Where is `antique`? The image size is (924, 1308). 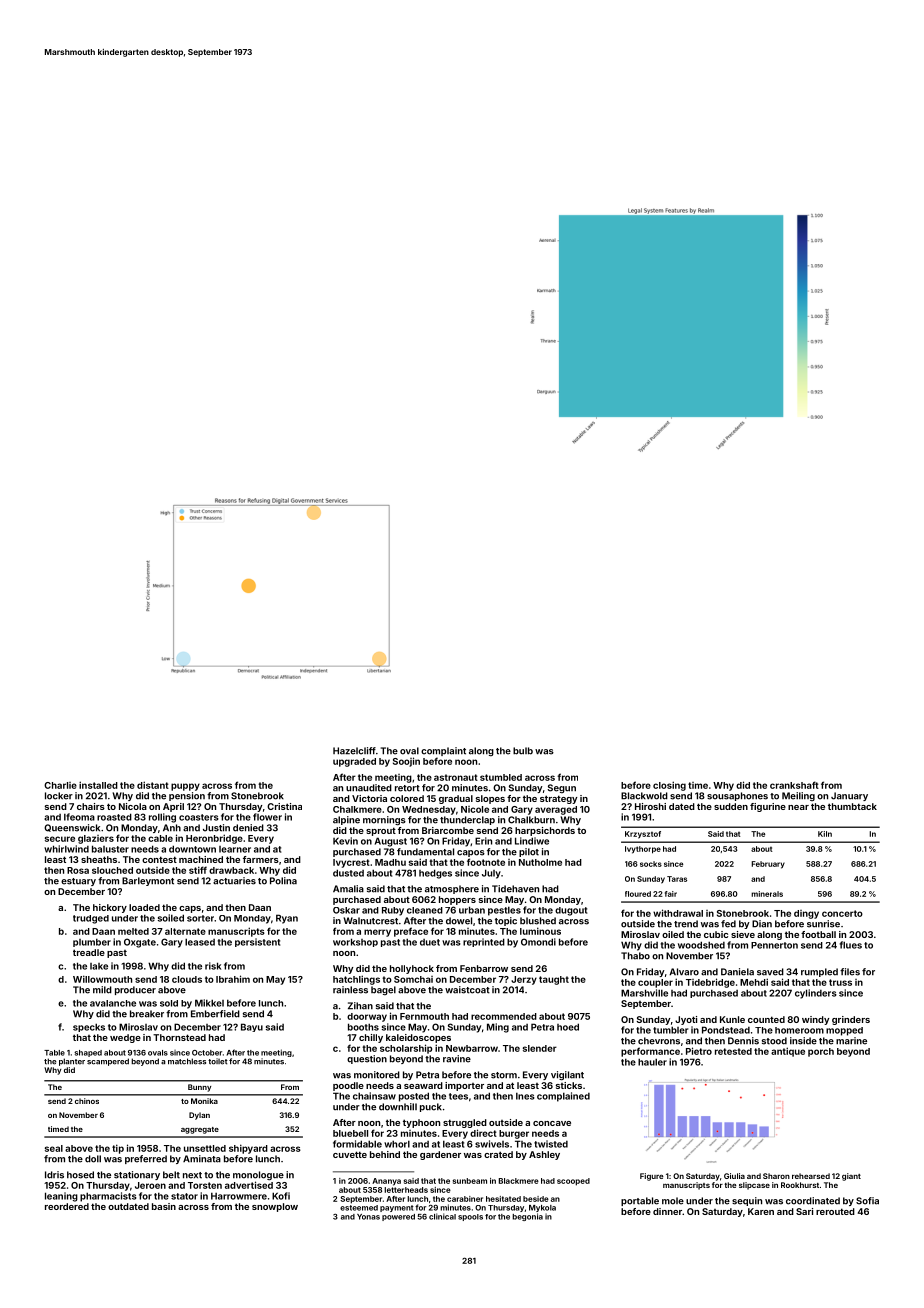
antique is located at coordinates (788, 1052).
